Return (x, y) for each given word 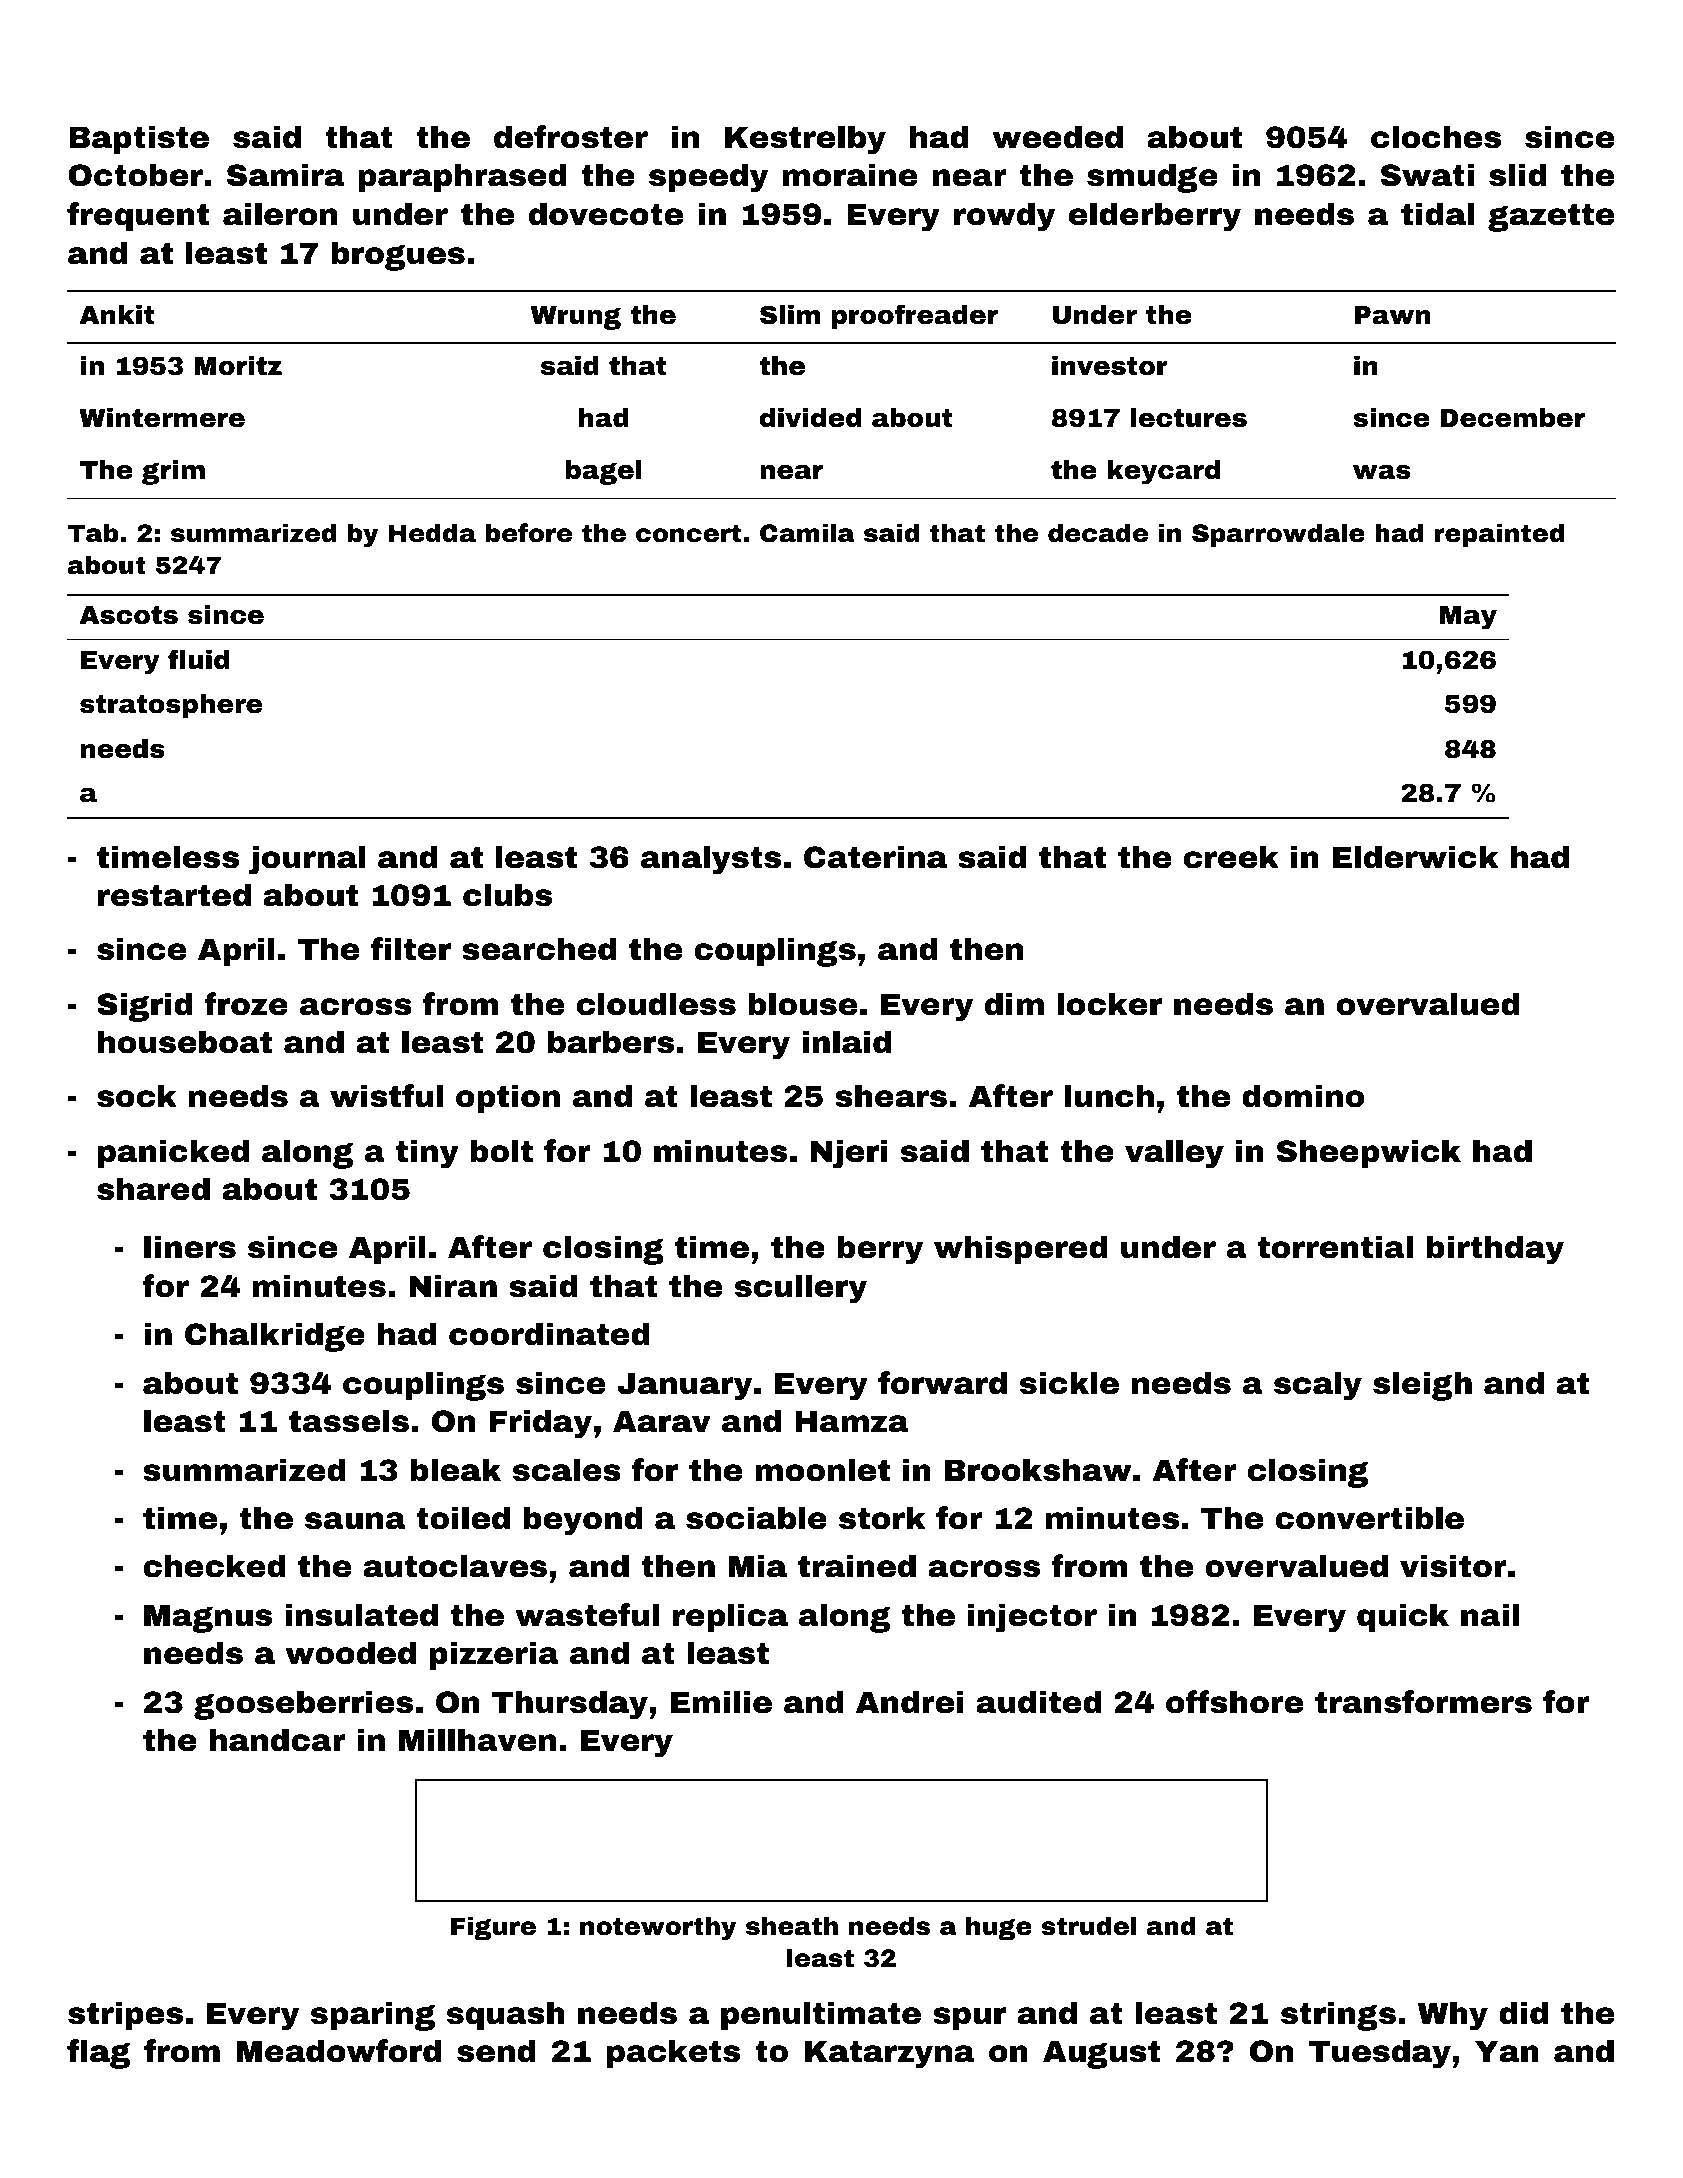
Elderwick (1415, 857)
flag (98, 2054)
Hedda (432, 533)
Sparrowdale (1278, 535)
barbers (611, 1042)
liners (190, 1247)
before (529, 533)
